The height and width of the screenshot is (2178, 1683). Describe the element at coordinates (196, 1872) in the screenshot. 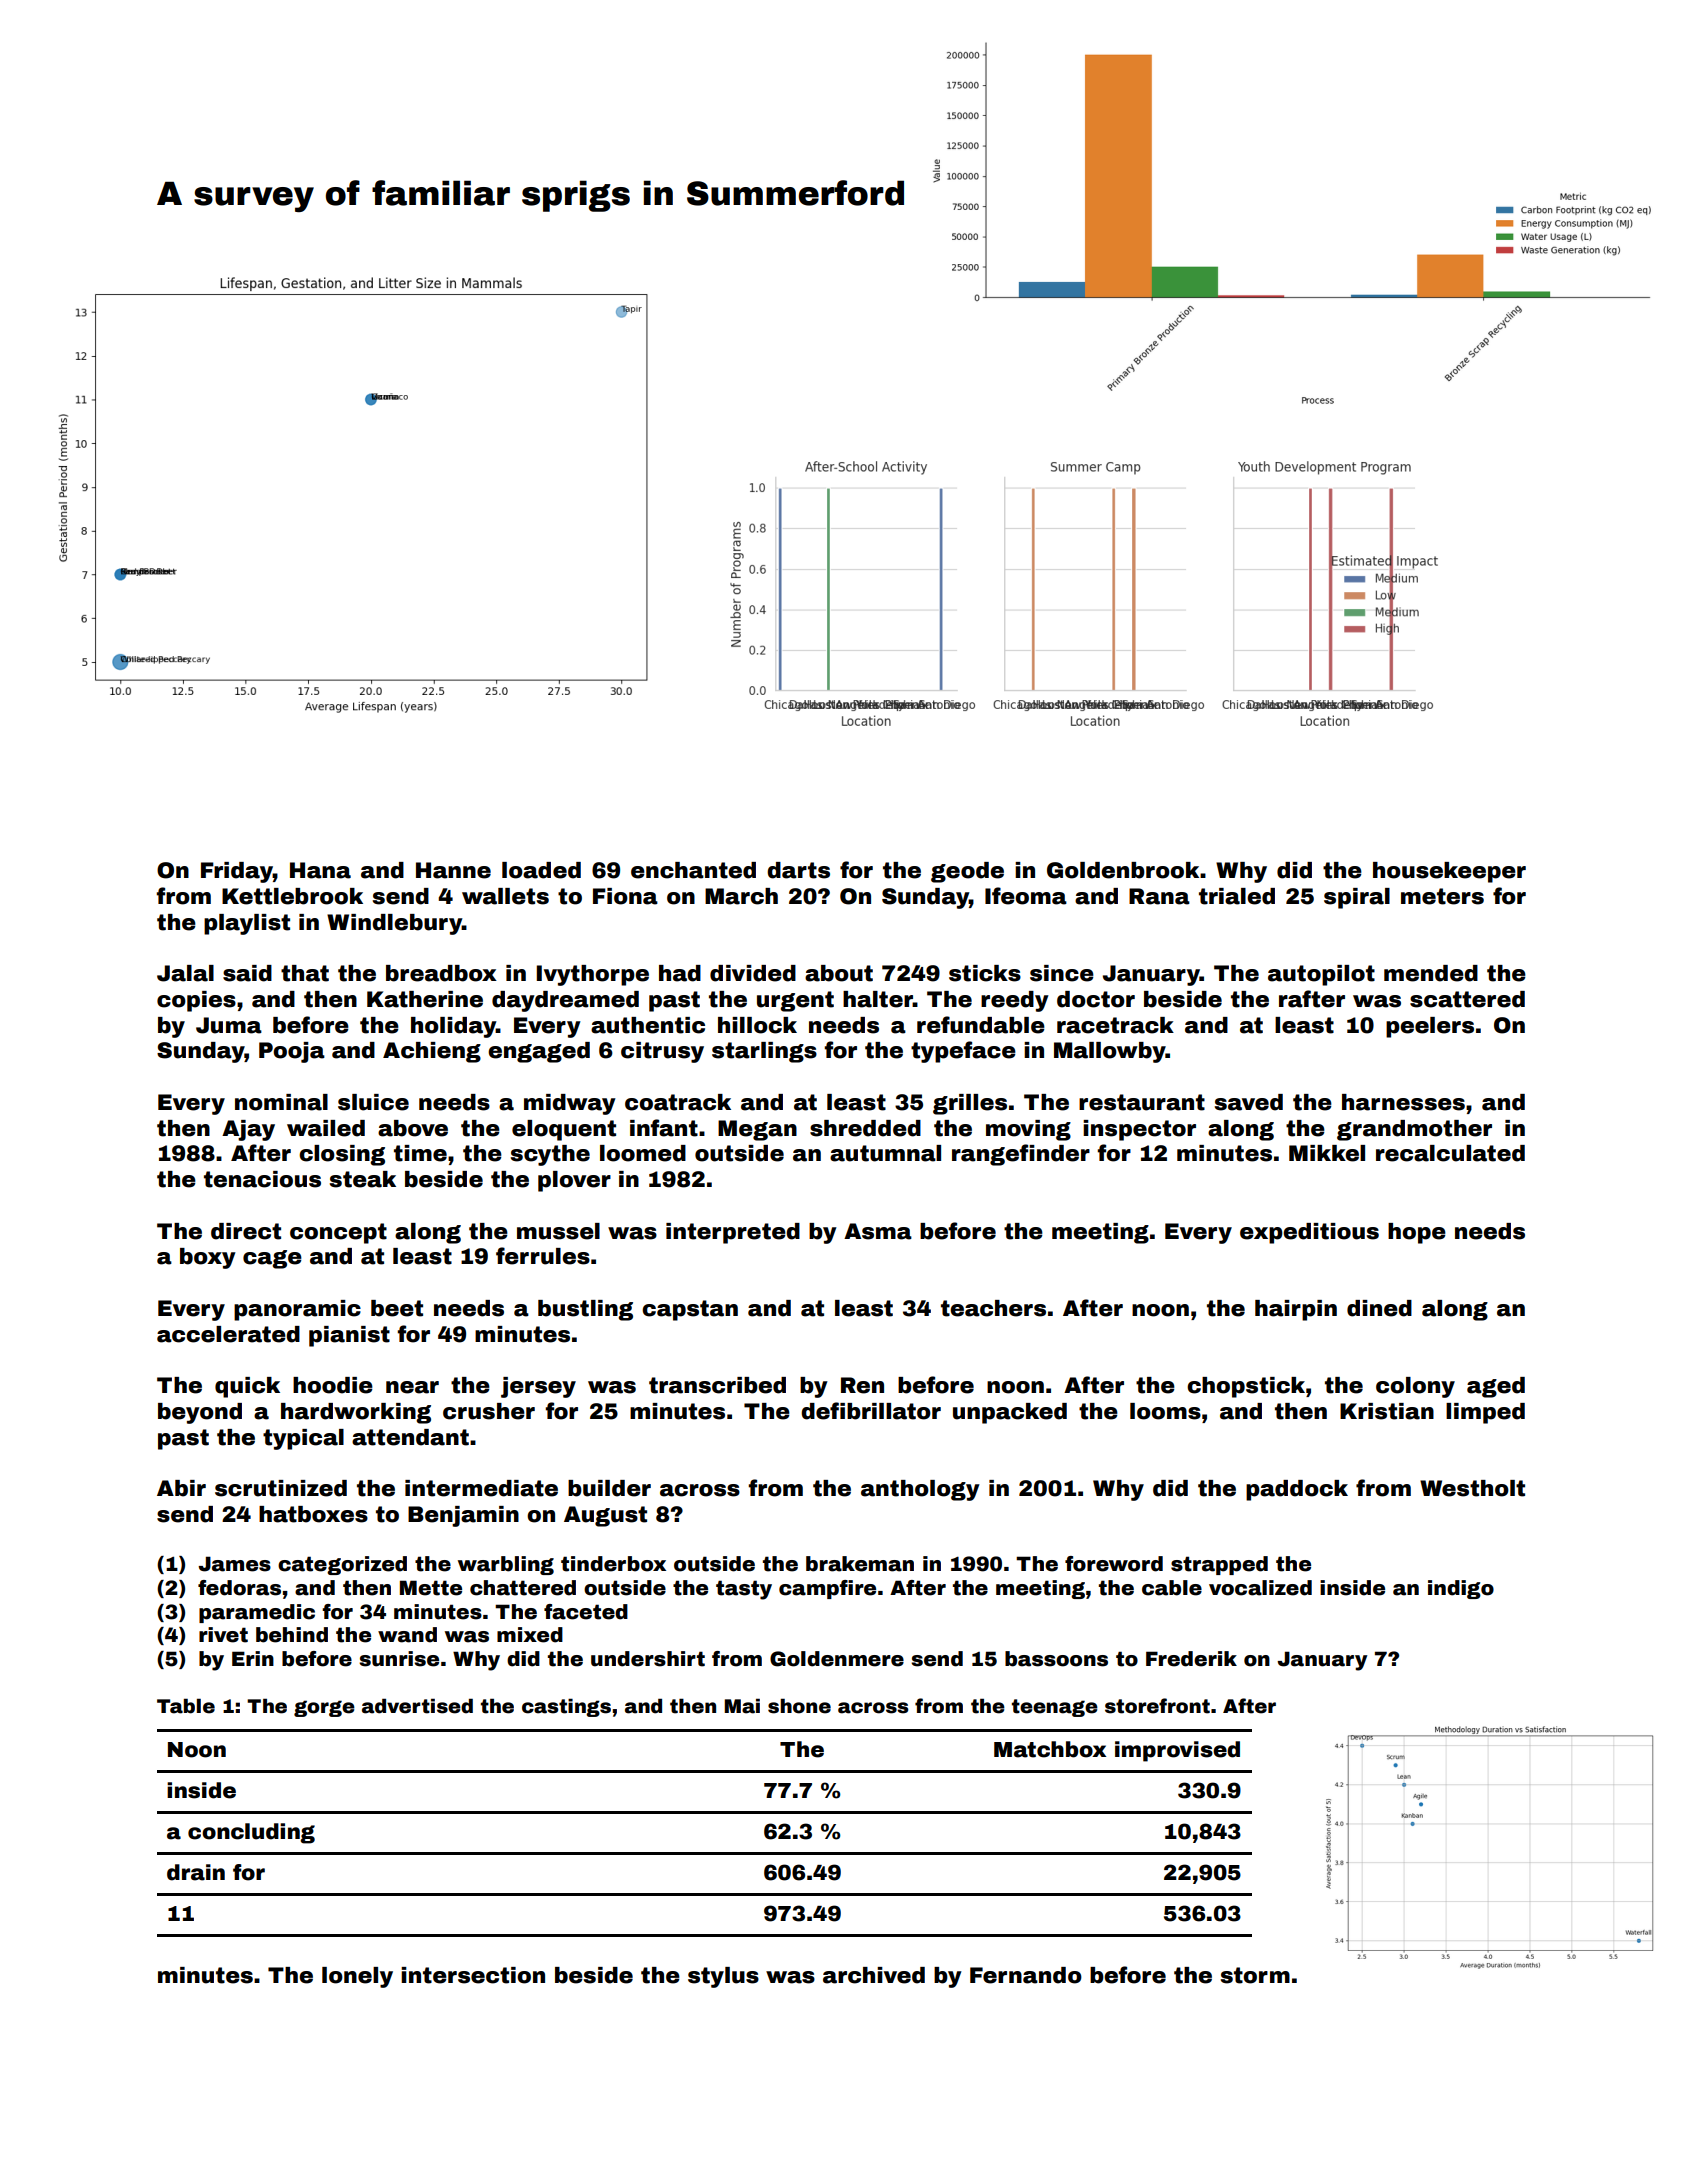

I see `drain` at that location.
